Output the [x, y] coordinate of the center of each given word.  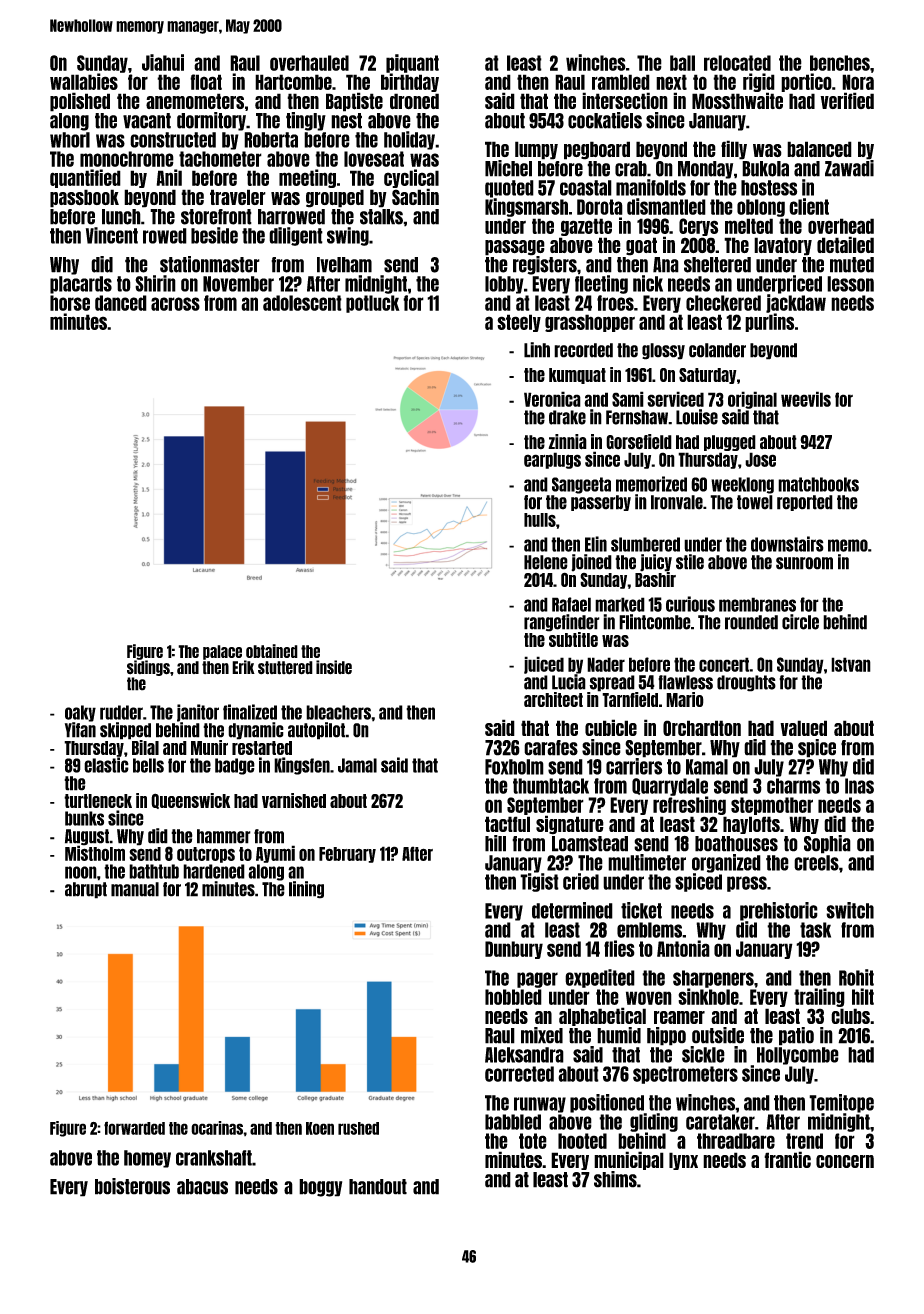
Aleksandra [524, 1055]
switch [850, 910]
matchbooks [818, 484]
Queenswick [190, 801]
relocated [737, 63]
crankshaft [214, 1158]
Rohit [856, 977]
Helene [546, 562]
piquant [412, 63]
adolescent [302, 303]
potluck [373, 304]
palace [222, 652]
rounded [751, 622]
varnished [294, 800]
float [206, 82]
